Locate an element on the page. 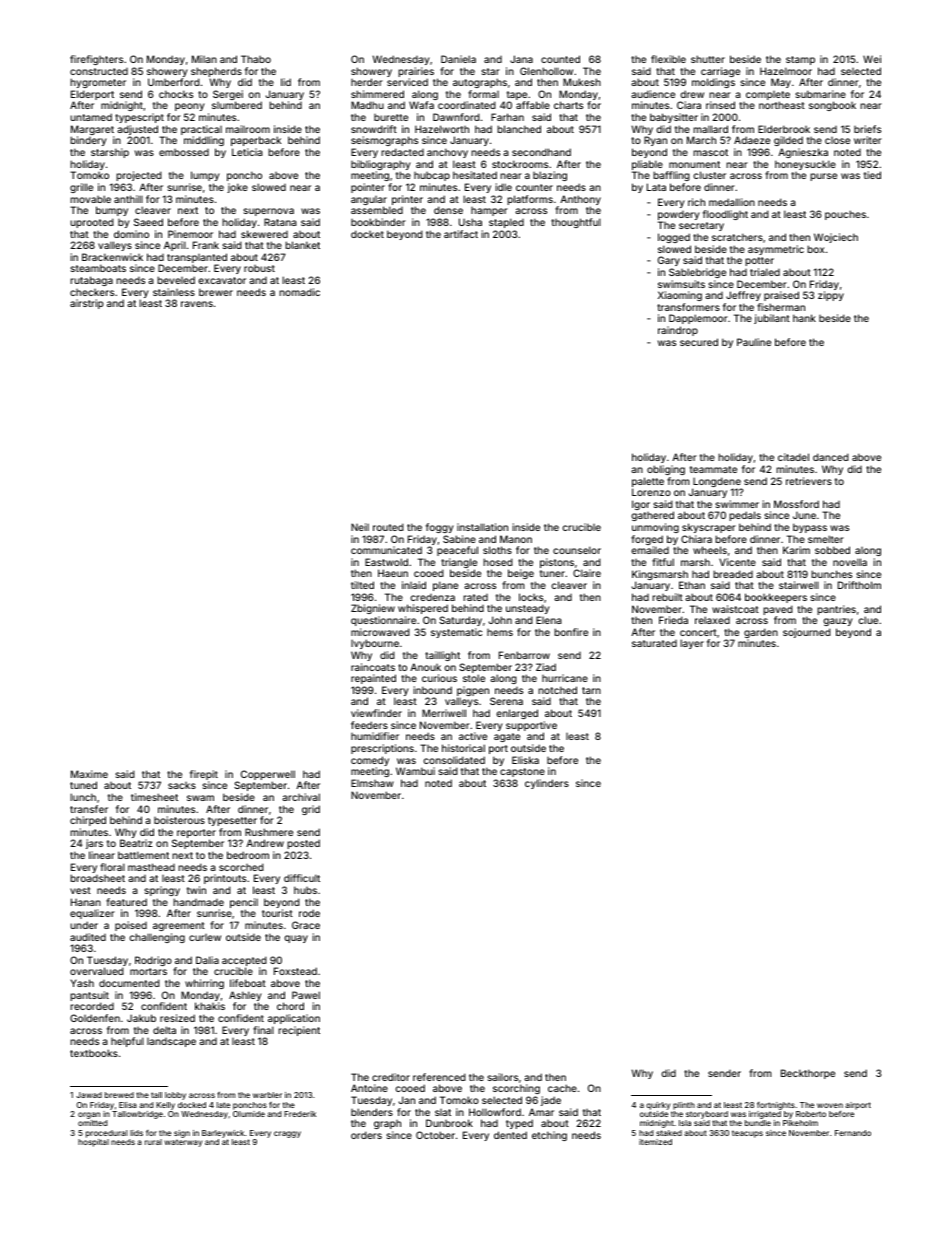  microwaved is located at coordinates (380, 632).
